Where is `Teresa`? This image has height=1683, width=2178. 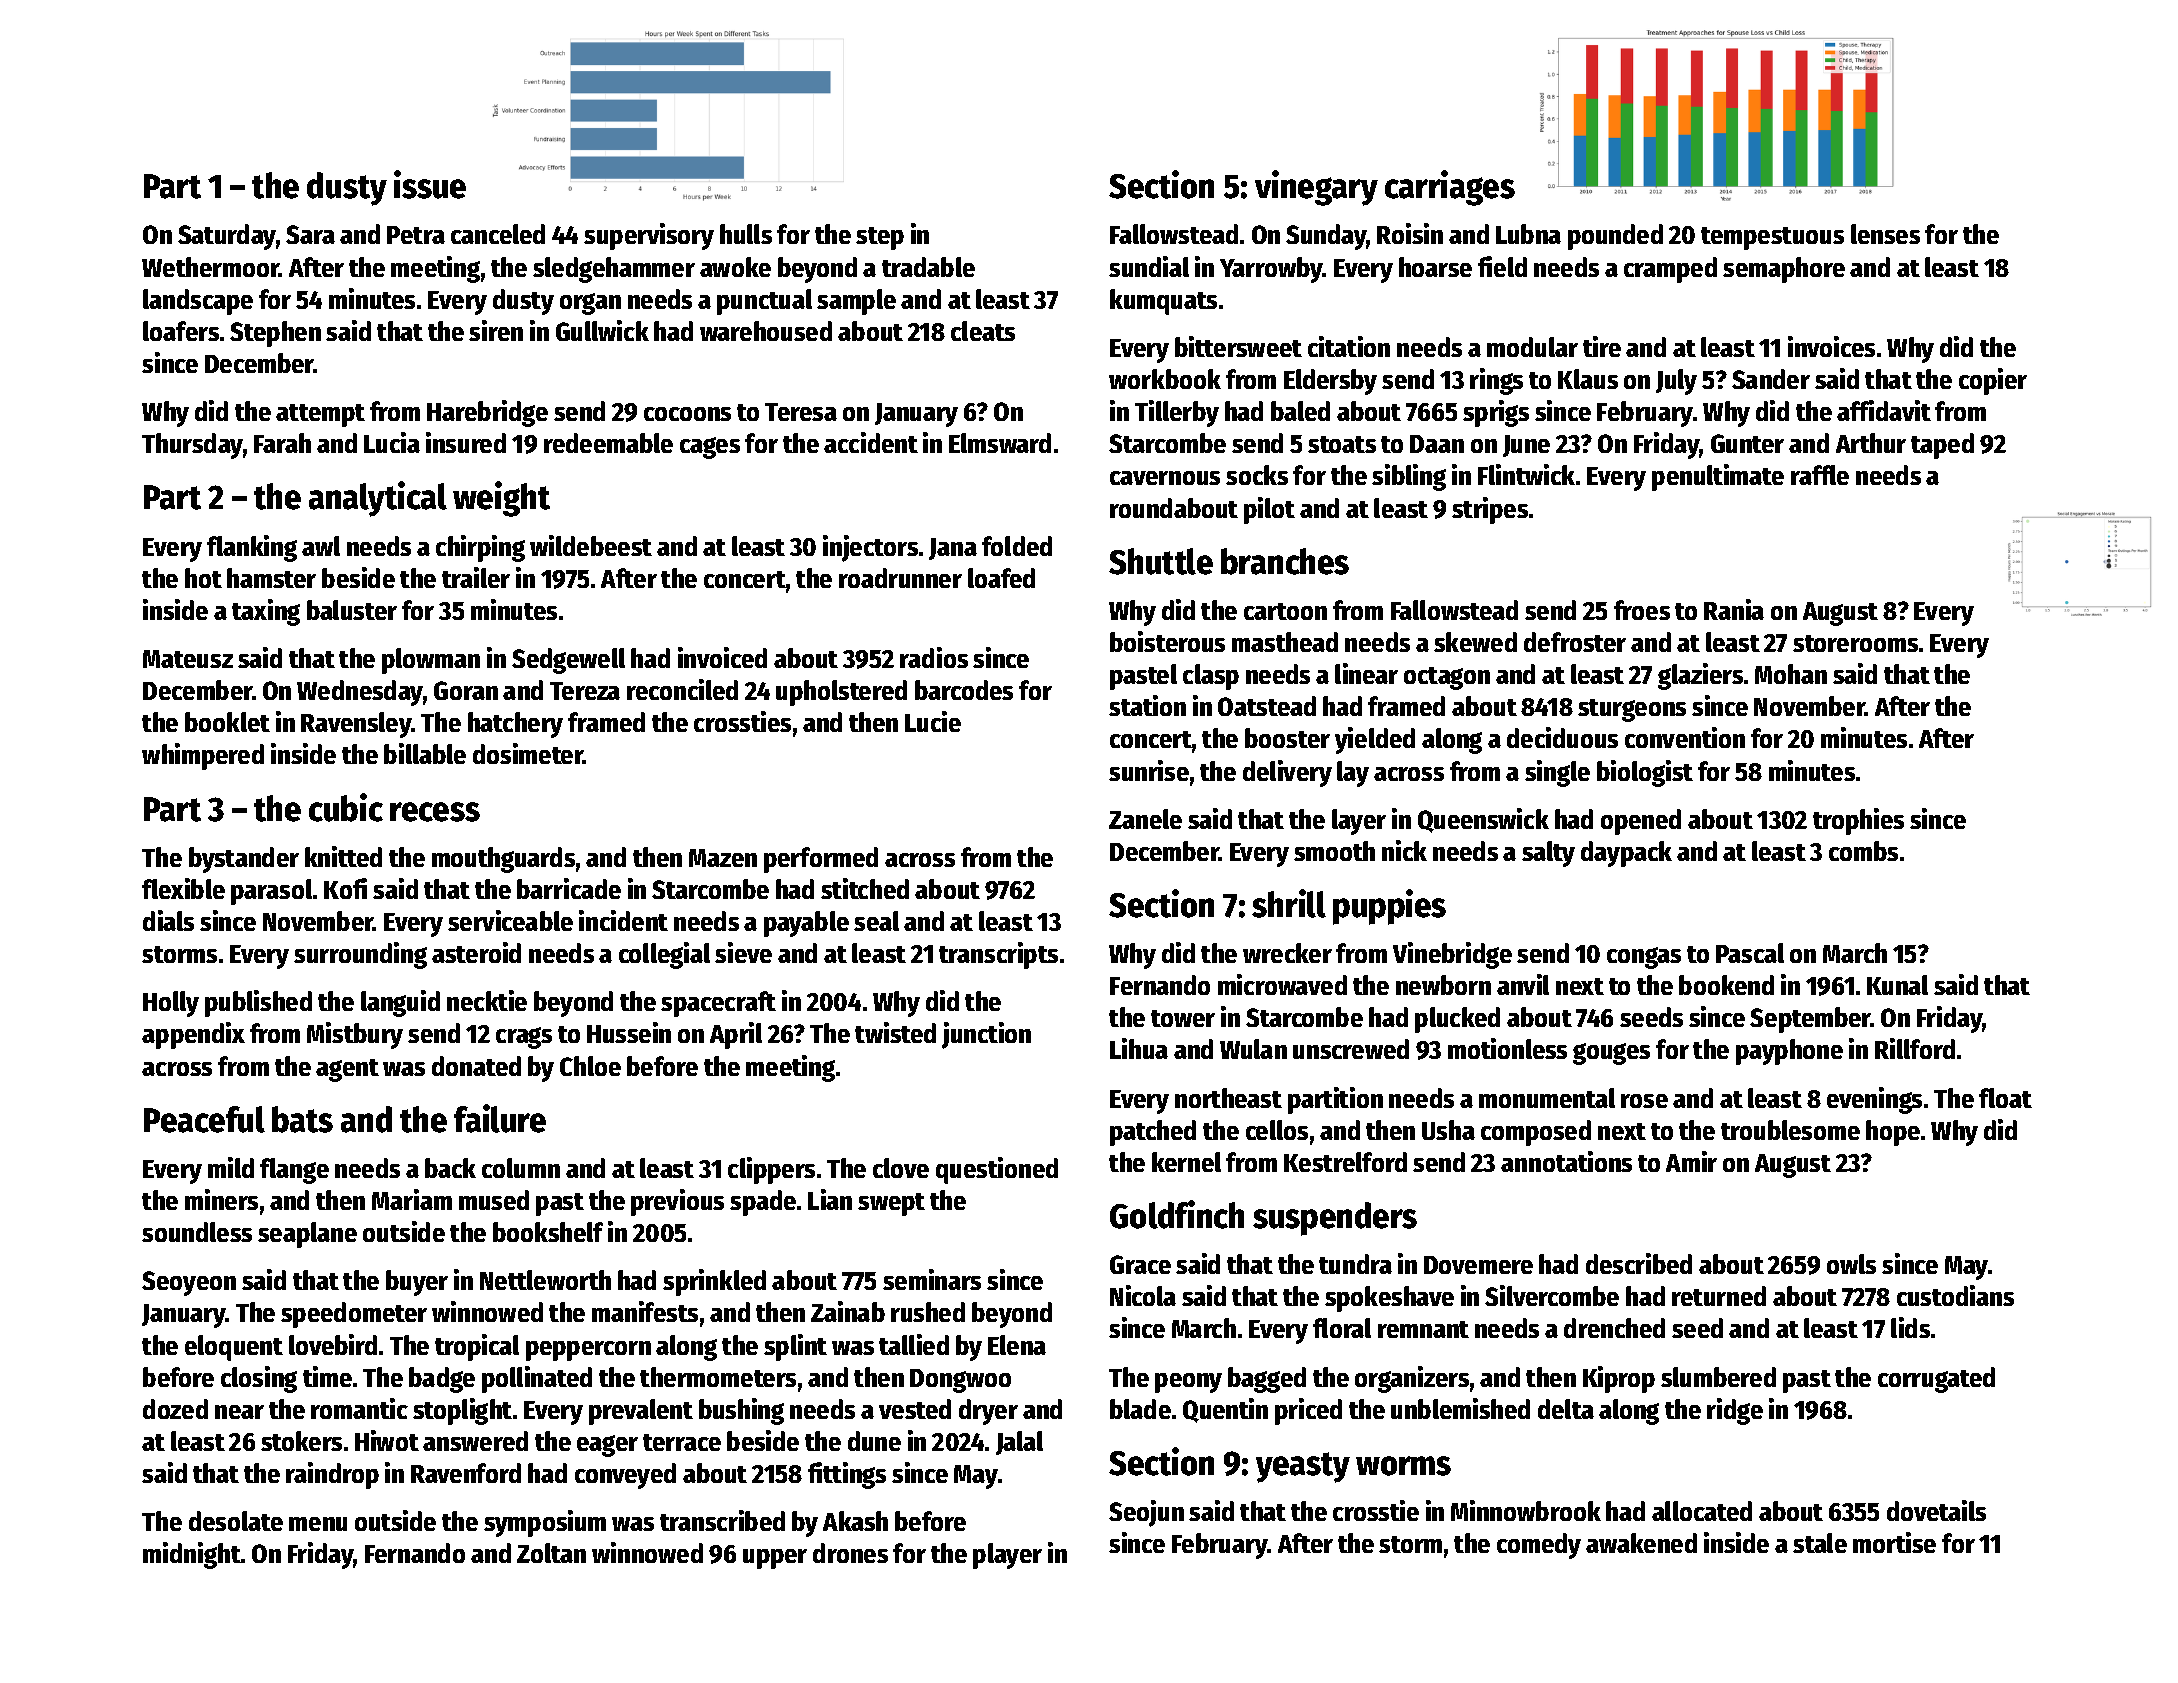 Teresa is located at coordinates (801, 412).
